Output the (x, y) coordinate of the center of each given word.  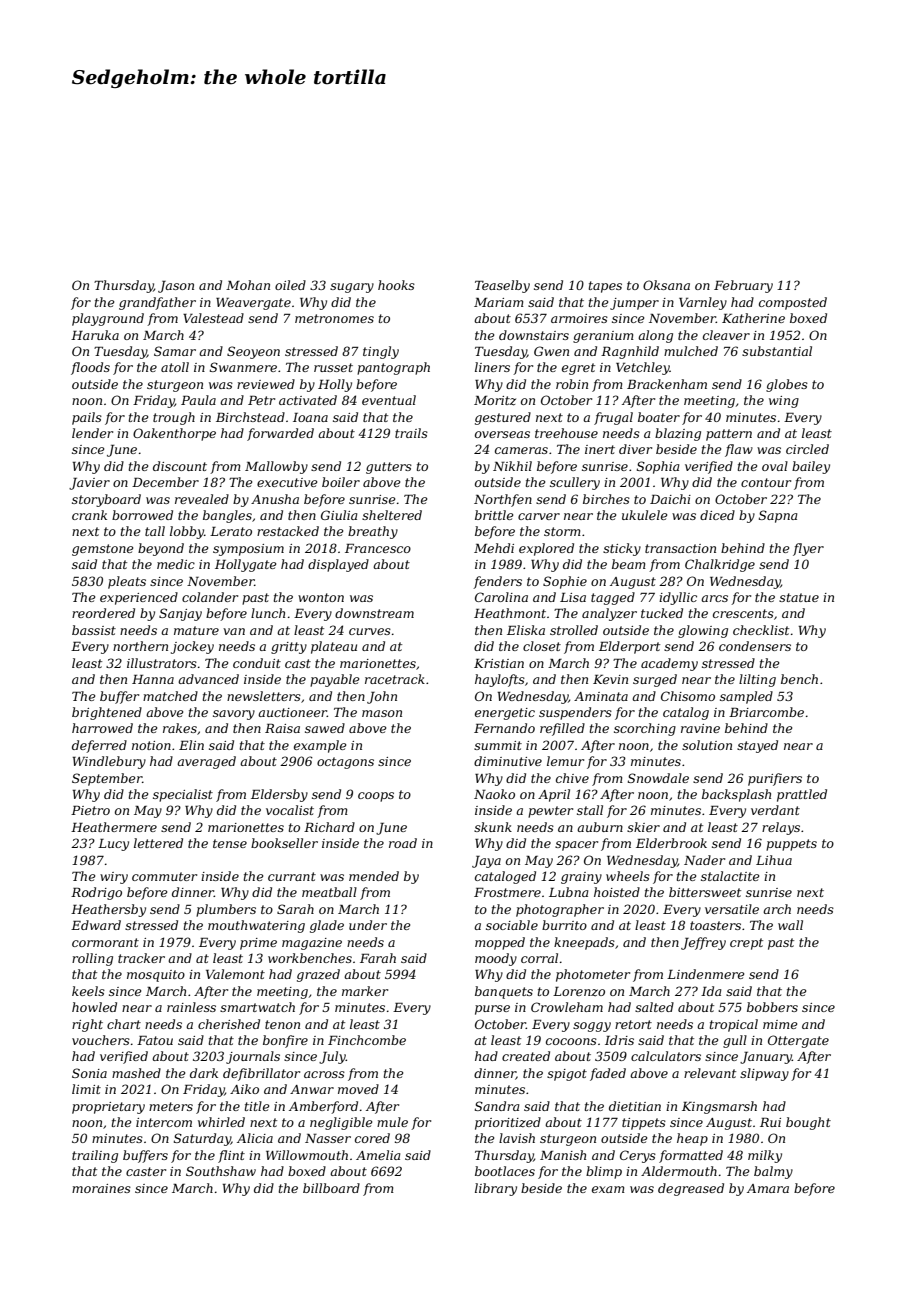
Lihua (774, 860)
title (257, 1106)
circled (807, 449)
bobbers (772, 1007)
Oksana (666, 285)
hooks (396, 285)
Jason (176, 287)
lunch (268, 613)
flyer (808, 549)
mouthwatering (256, 926)
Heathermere (114, 827)
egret (578, 369)
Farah (378, 958)
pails (87, 418)
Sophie (565, 582)
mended (374, 876)
